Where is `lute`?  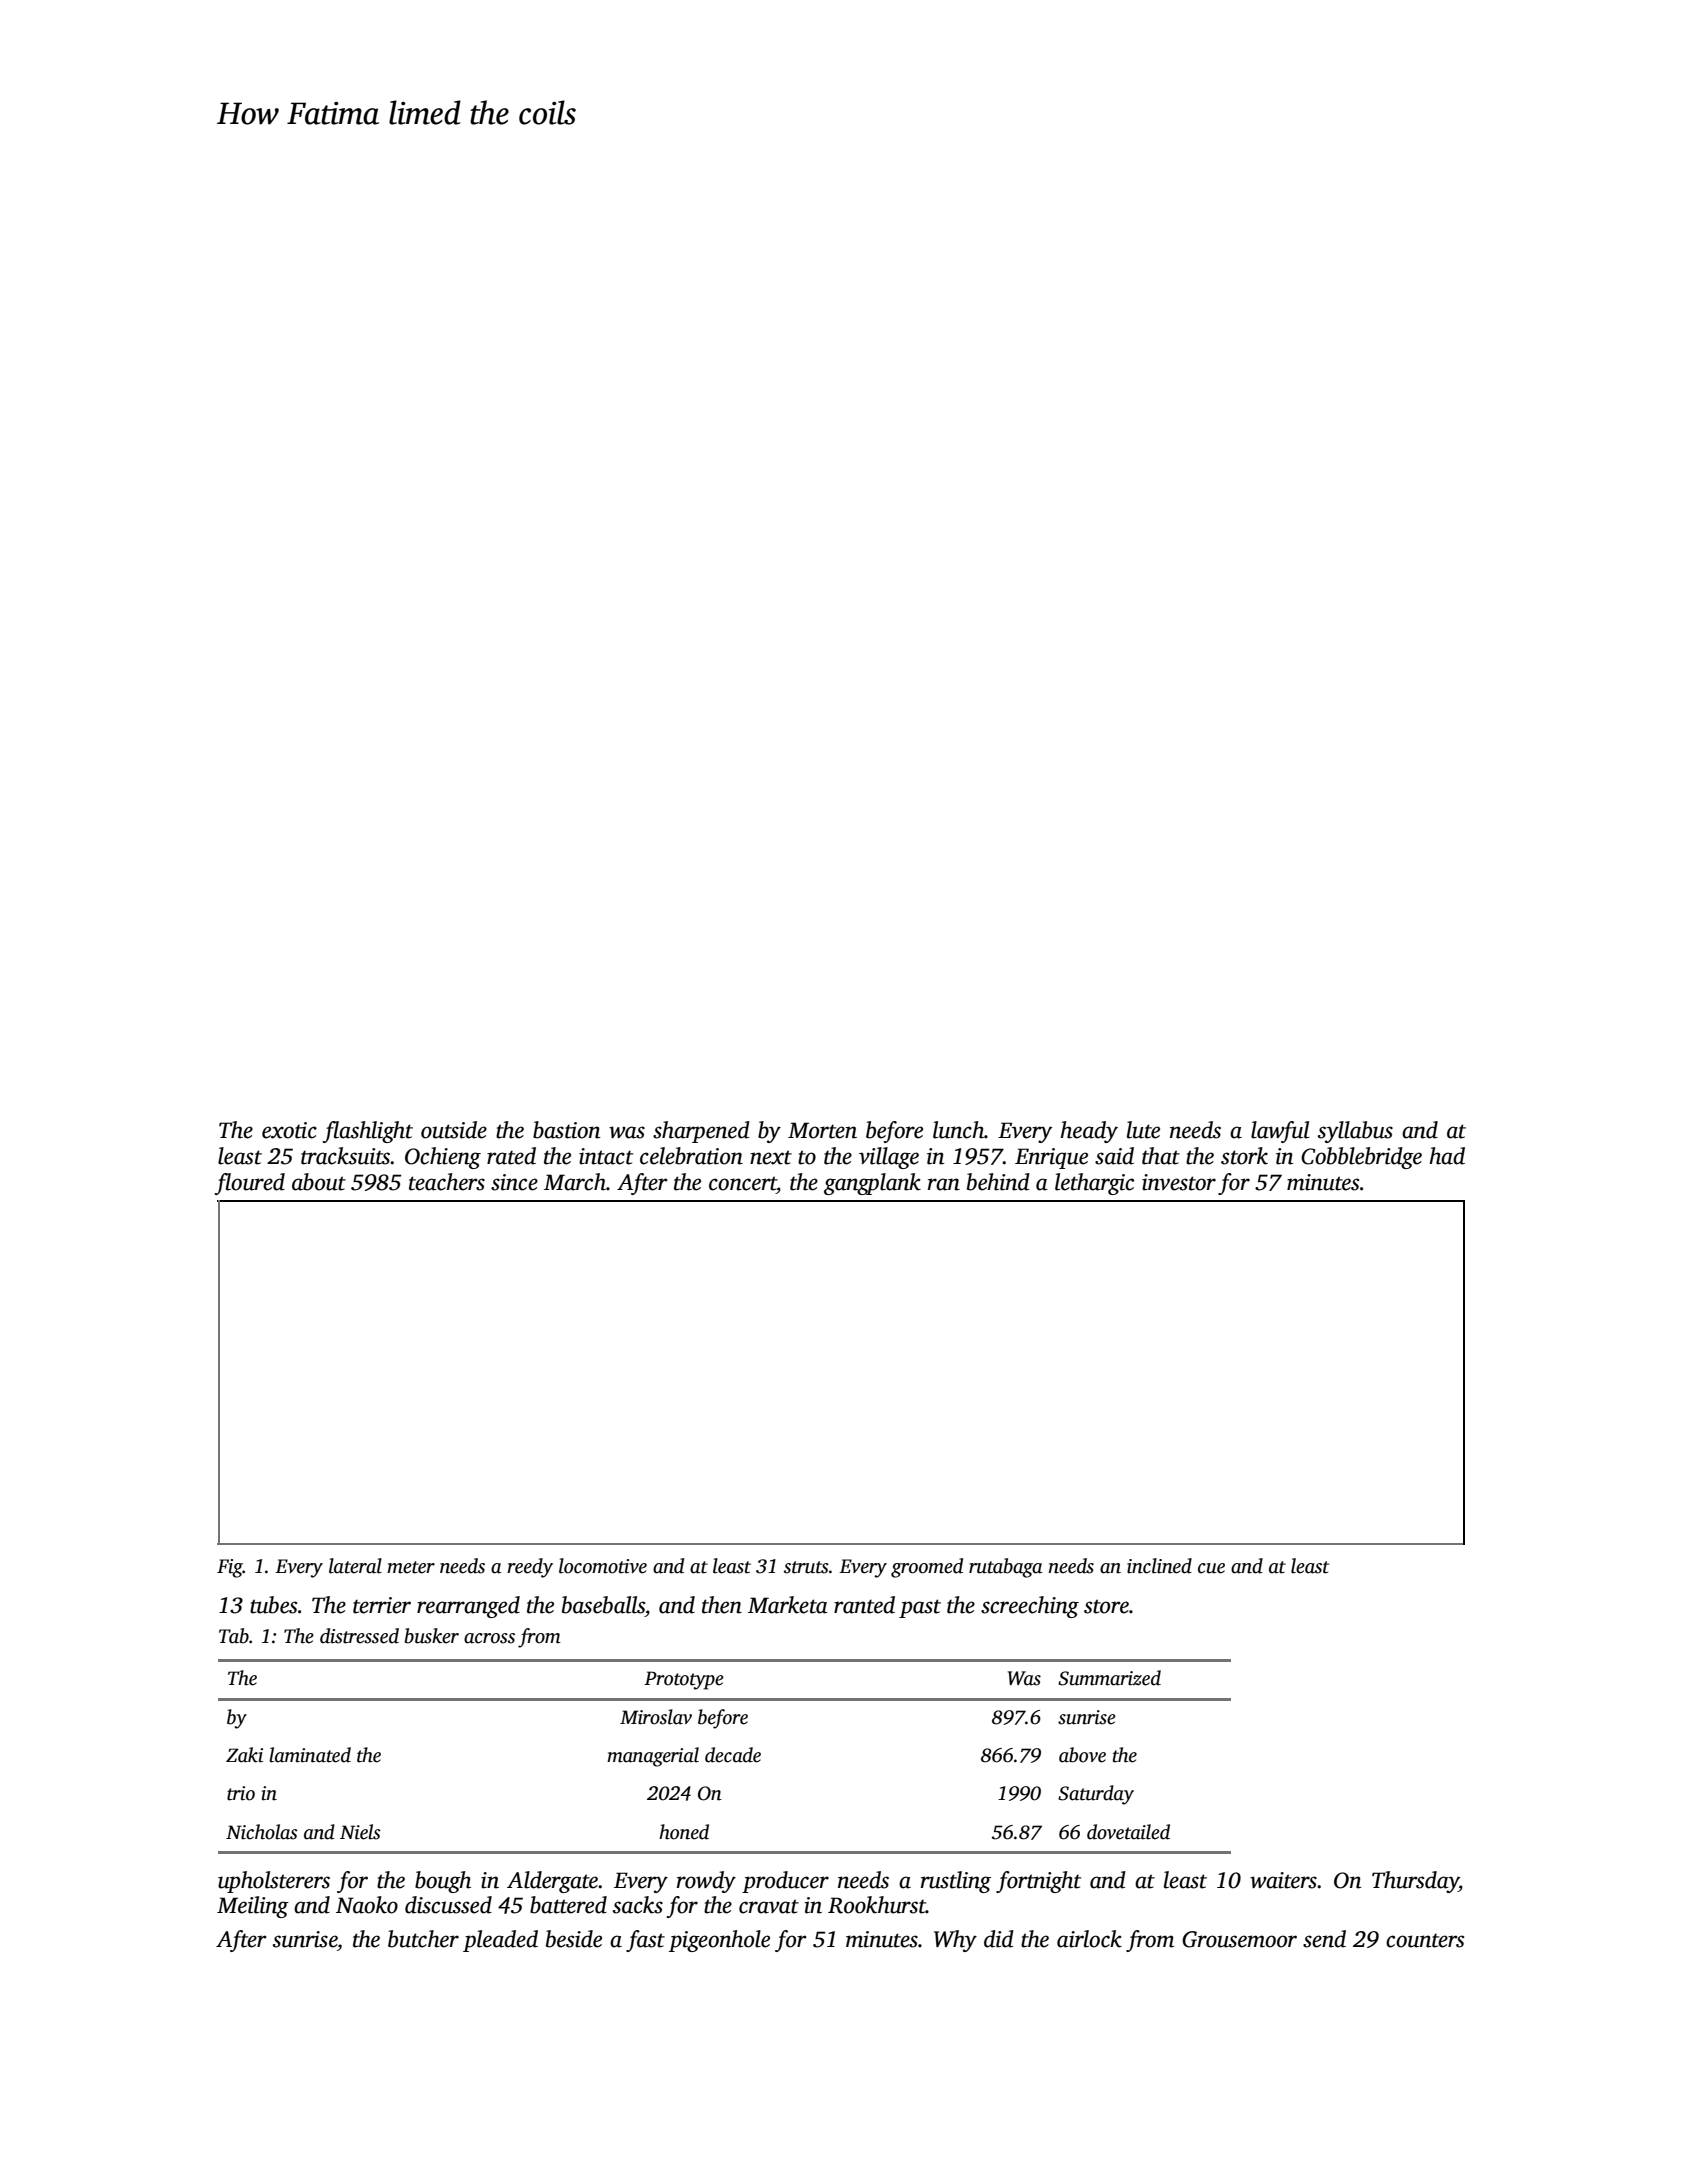
lute is located at coordinates (1143, 1130).
